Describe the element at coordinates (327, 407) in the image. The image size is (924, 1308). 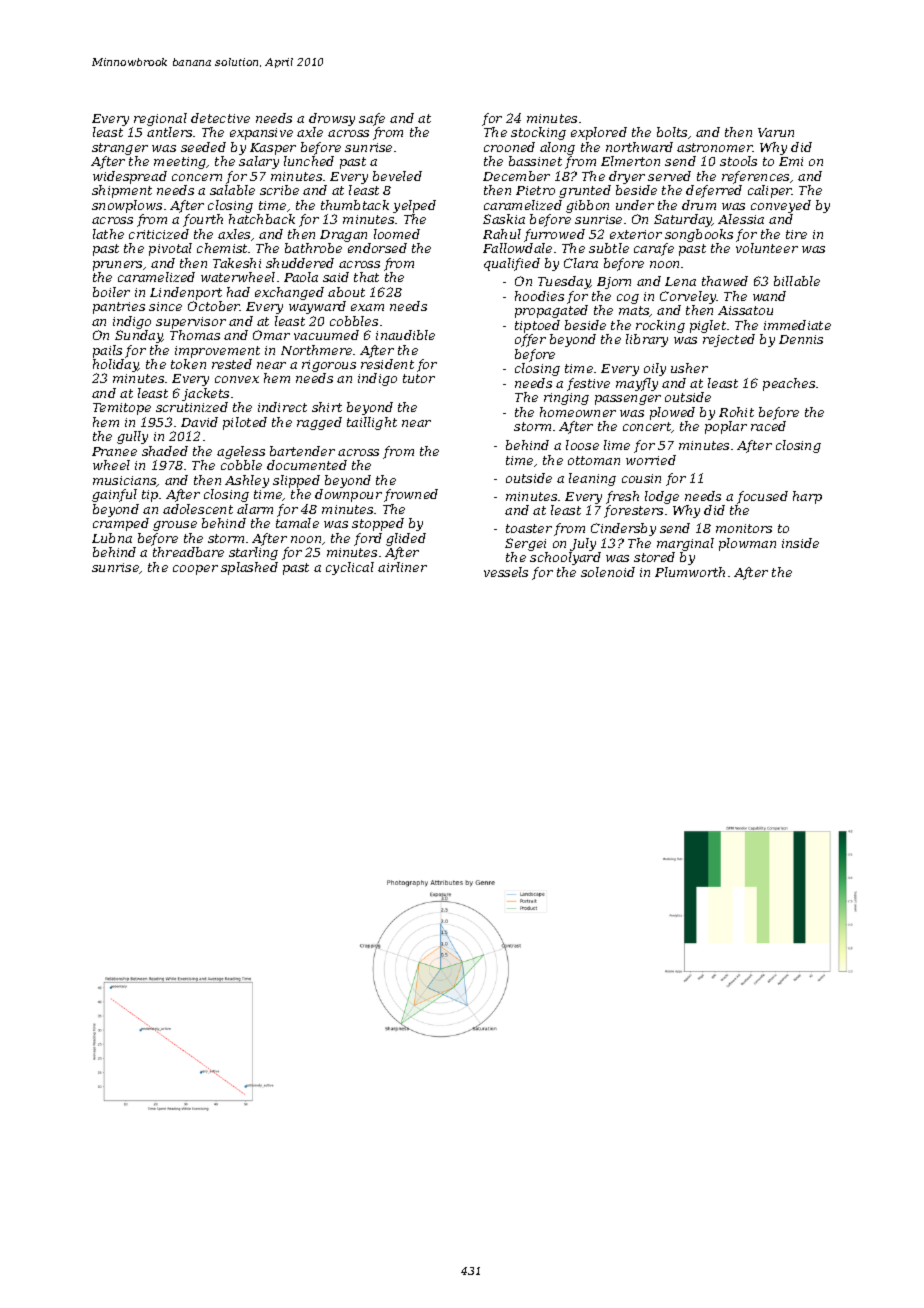
I see `shirt` at that location.
